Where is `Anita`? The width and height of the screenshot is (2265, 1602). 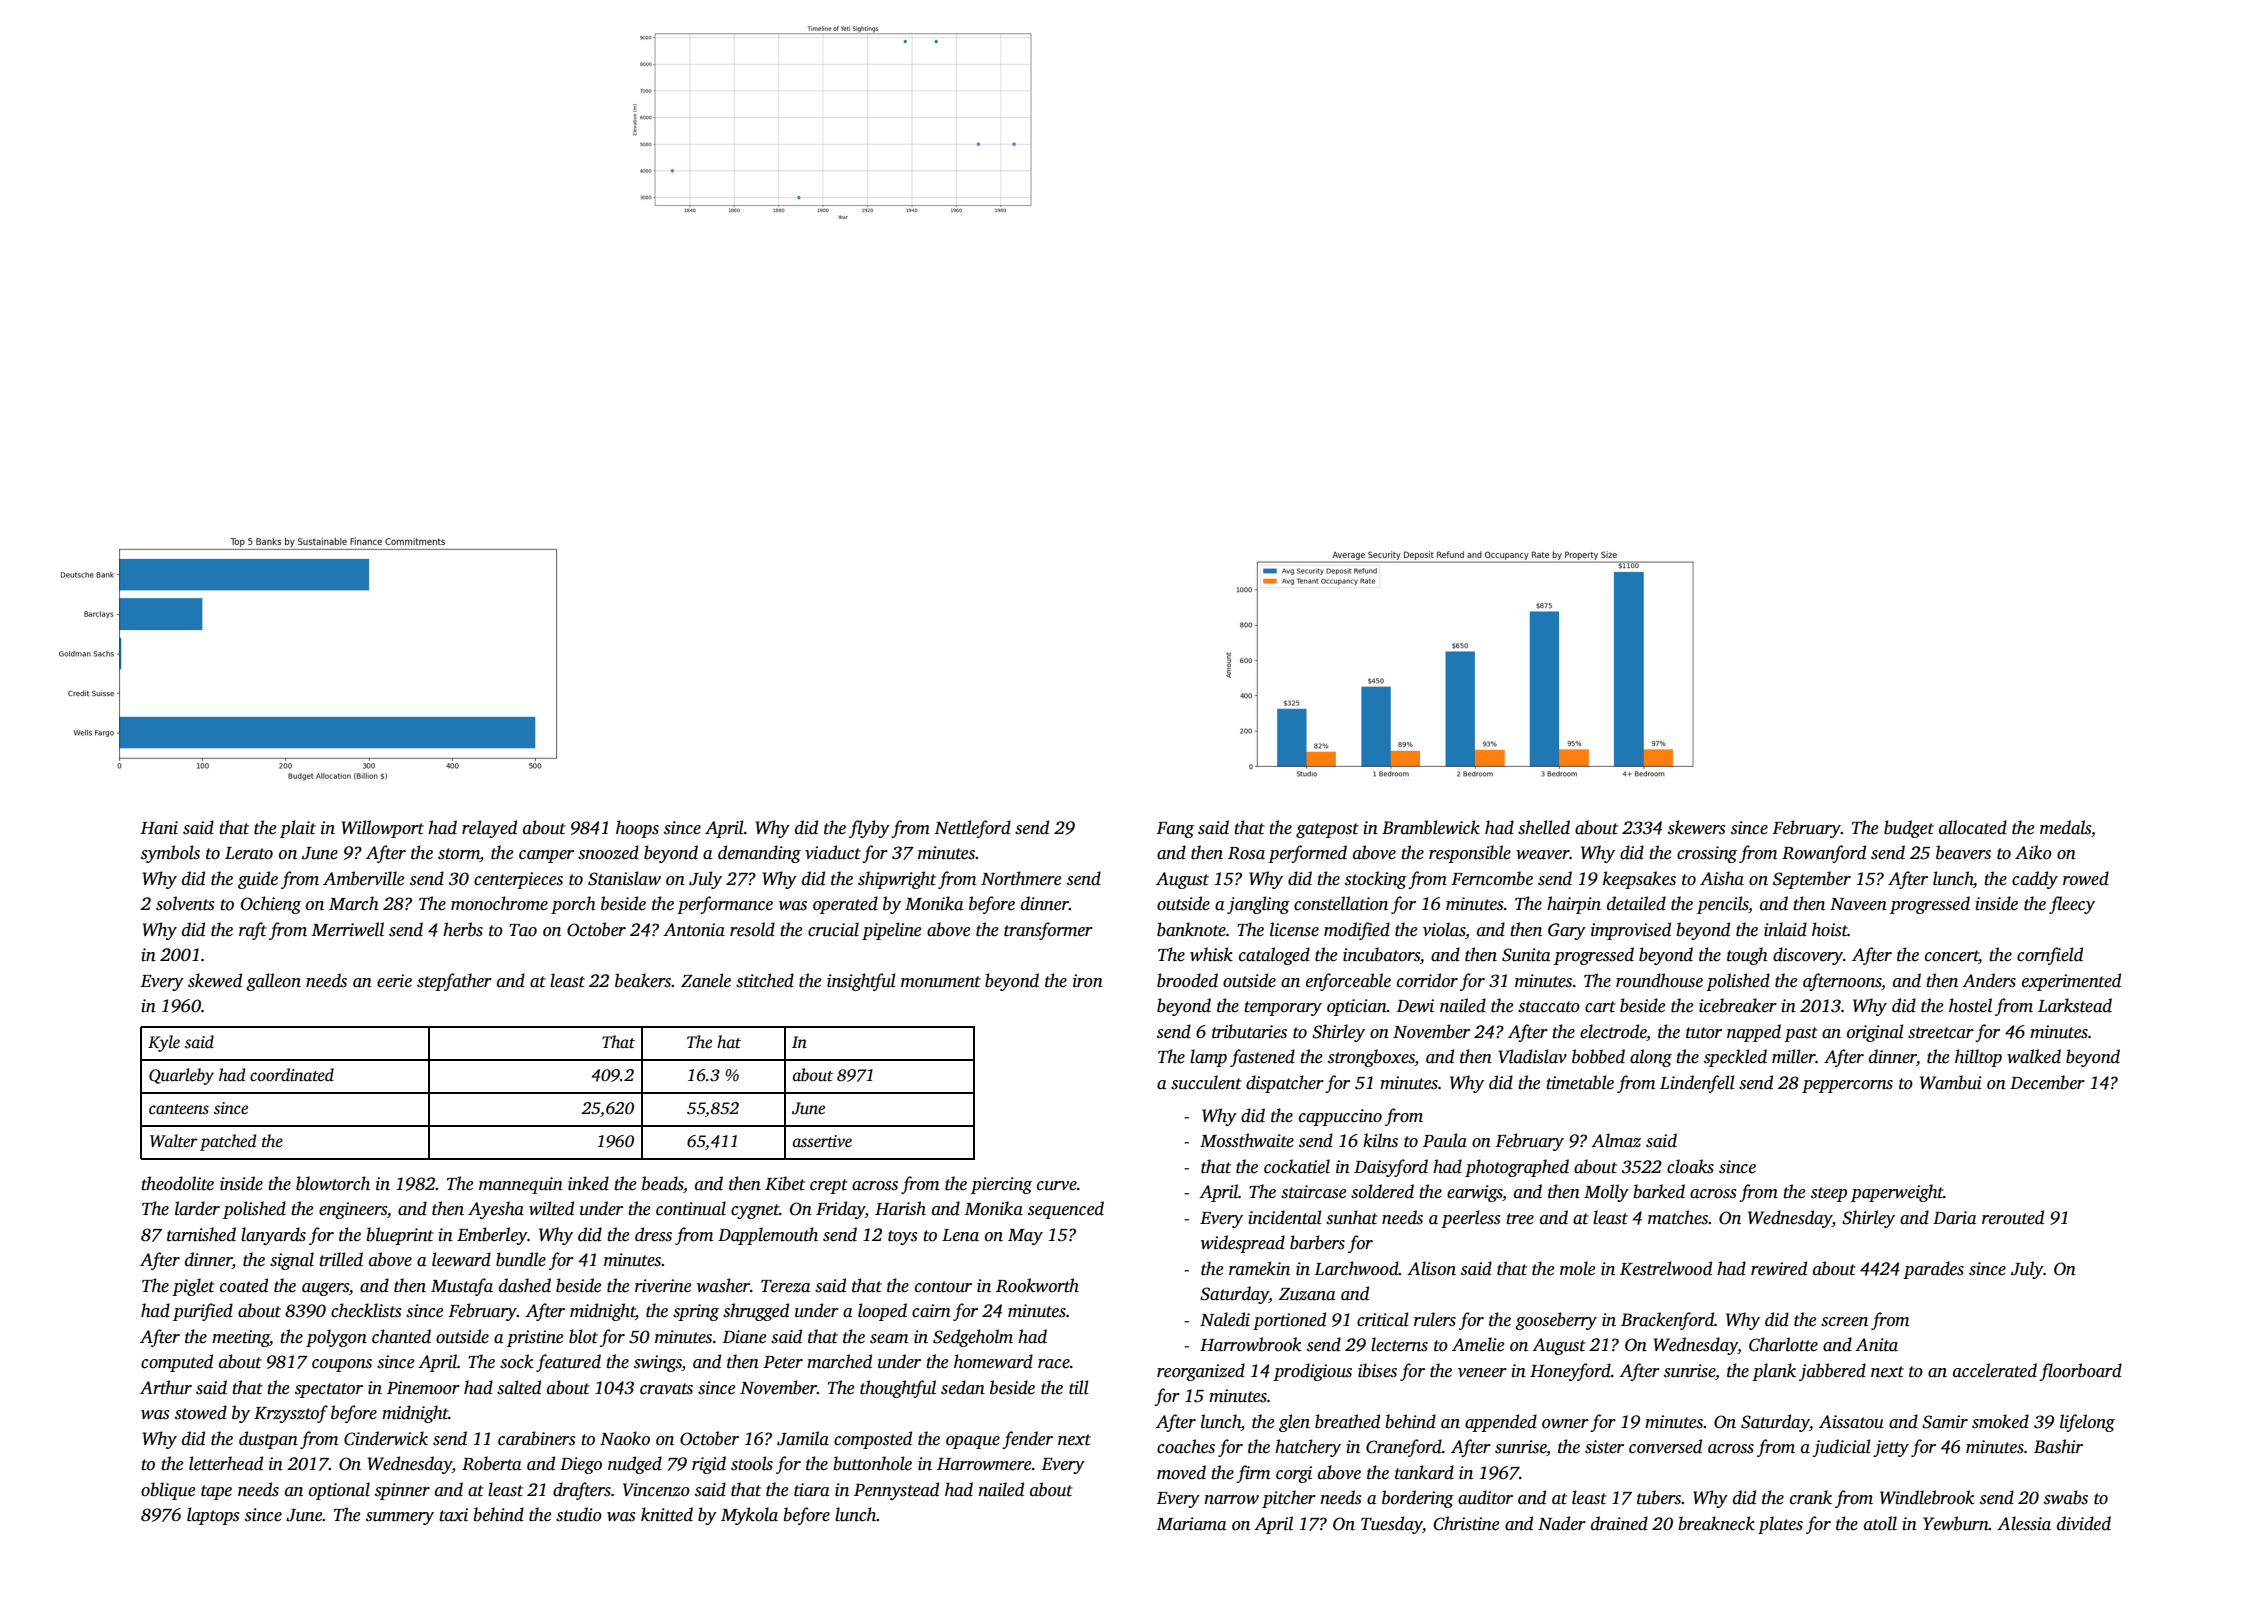
Anita is located at coordinates (1876, 1345).
